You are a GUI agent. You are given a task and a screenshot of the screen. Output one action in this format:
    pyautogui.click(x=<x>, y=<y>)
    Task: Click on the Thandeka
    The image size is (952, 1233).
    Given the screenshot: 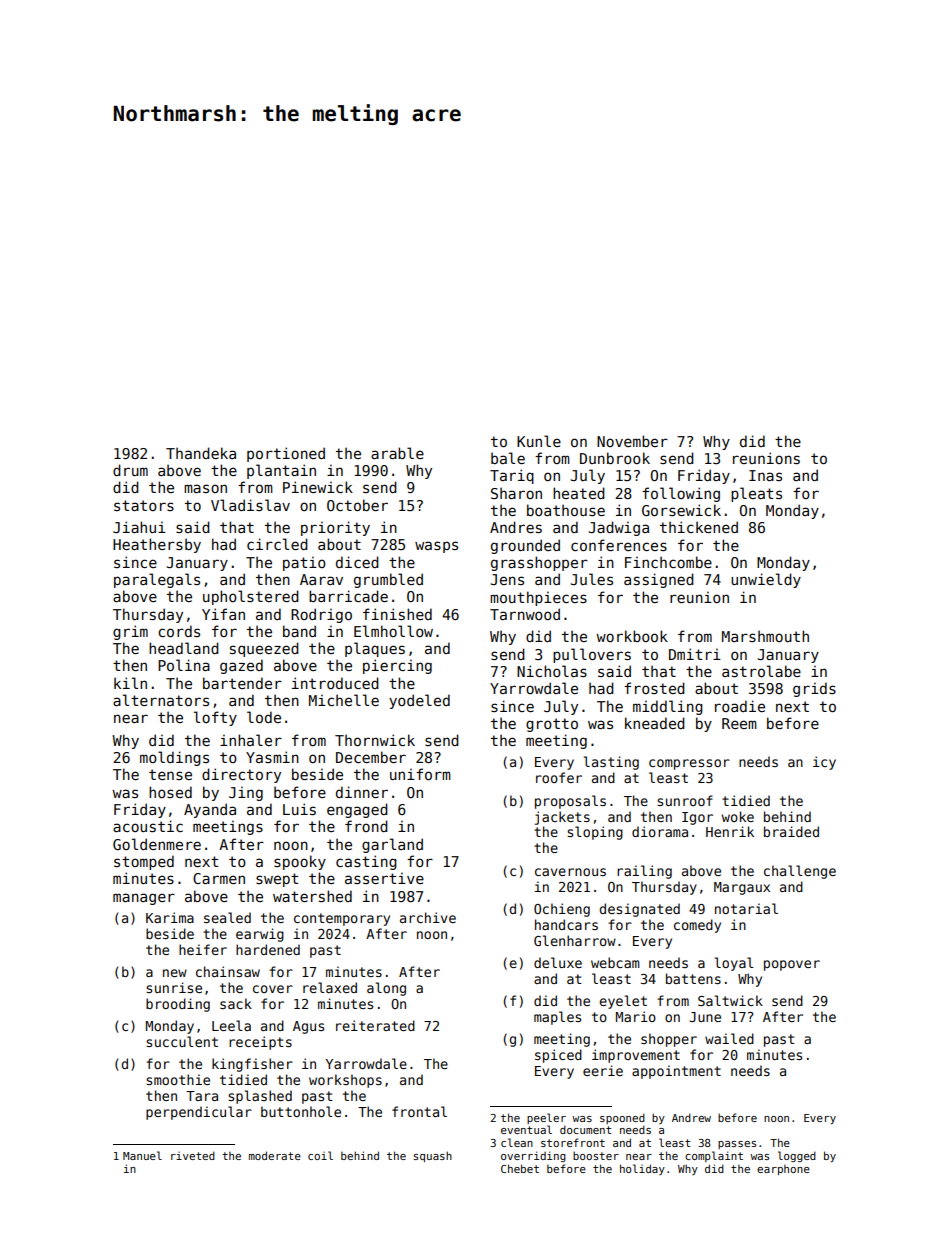 What is the action you would take?
    pyautogui.click(x=201, y=453)
